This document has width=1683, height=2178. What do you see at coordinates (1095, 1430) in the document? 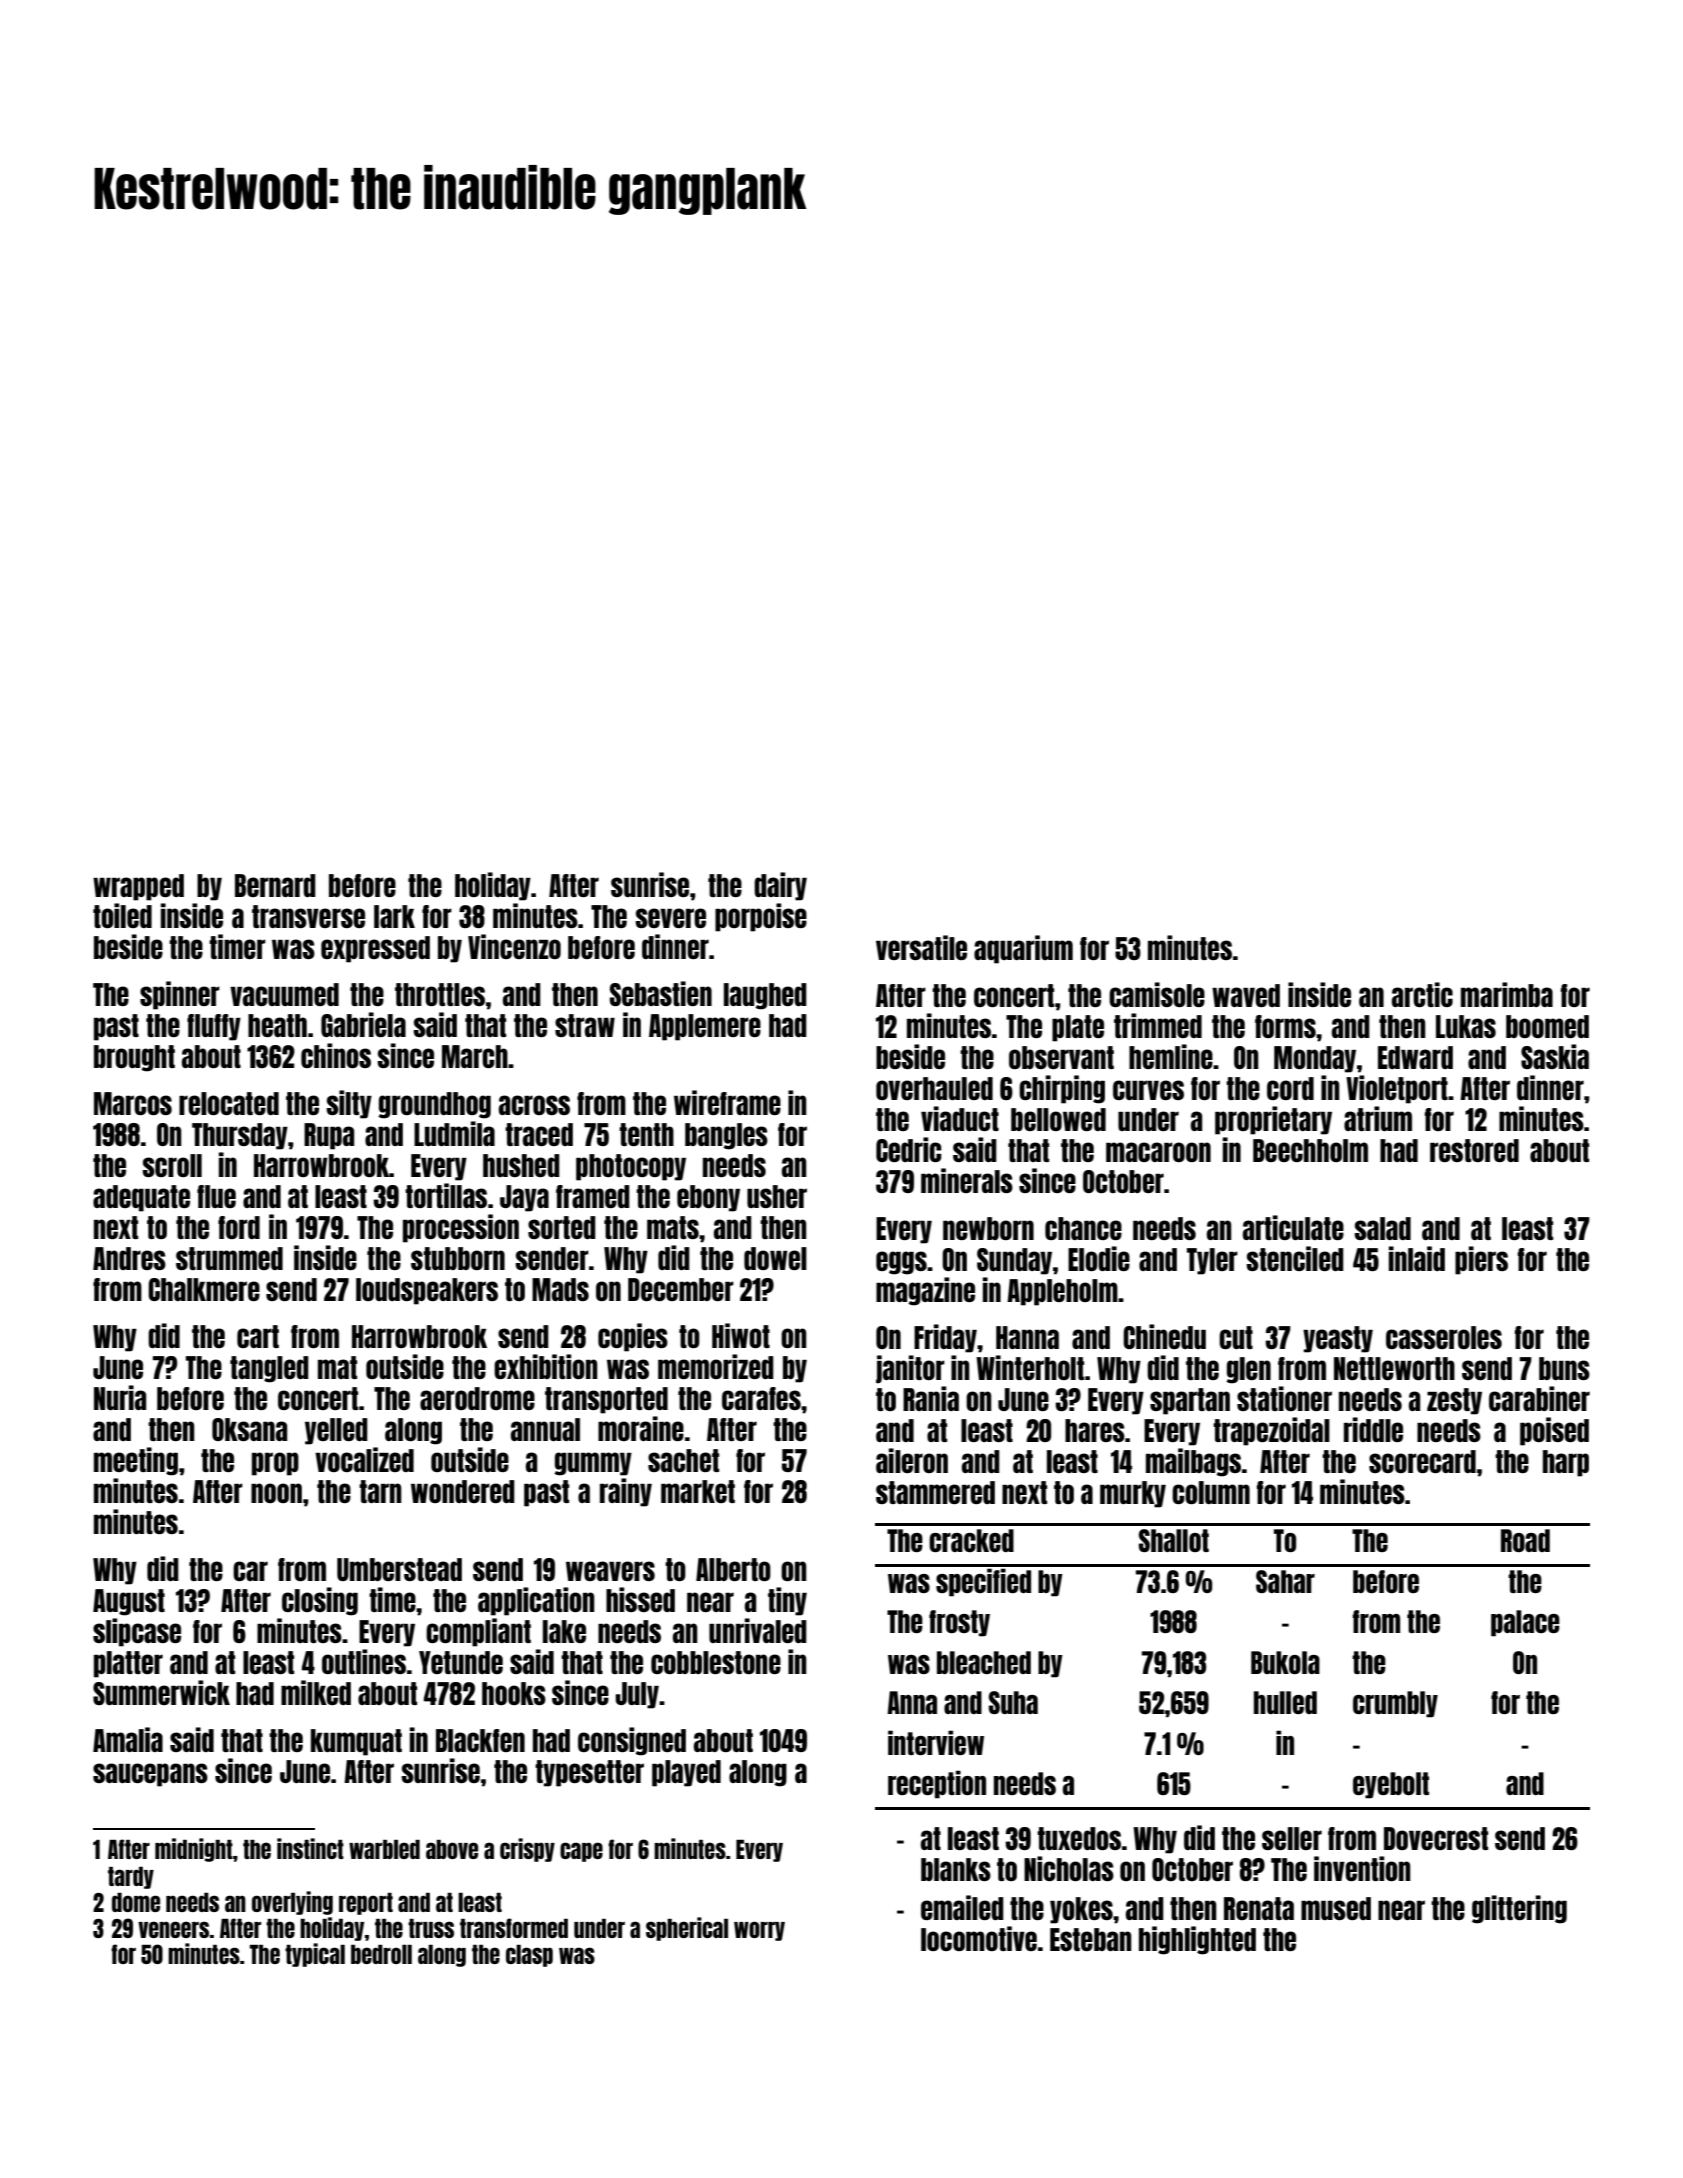
I see `hares` at bounding box center [1095, 1430].
